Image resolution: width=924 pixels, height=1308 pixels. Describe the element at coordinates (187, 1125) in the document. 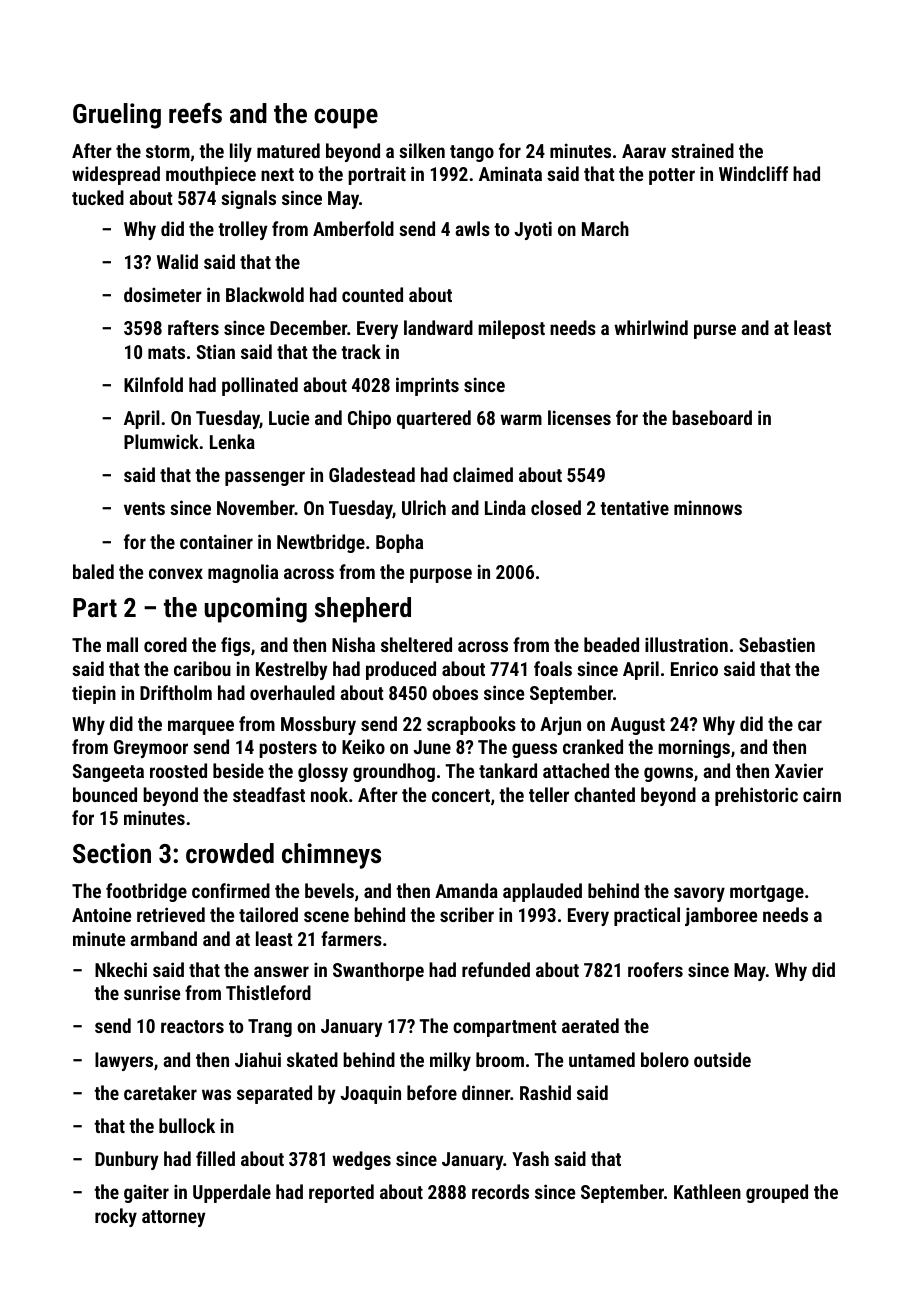

I see `bullock` at that location.
